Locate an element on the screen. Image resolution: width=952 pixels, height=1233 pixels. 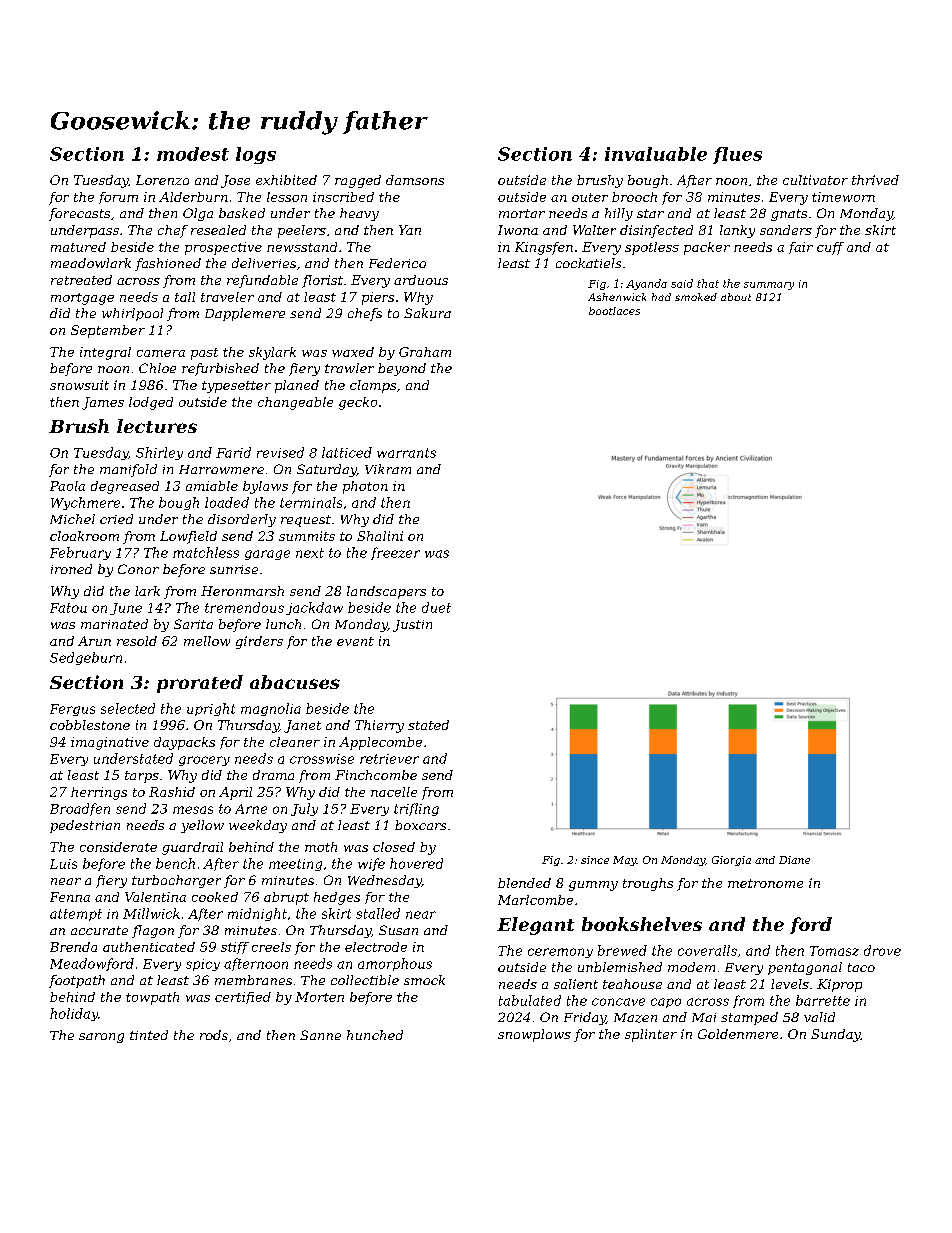
Applecombe is located at coordinates (380, 743).
